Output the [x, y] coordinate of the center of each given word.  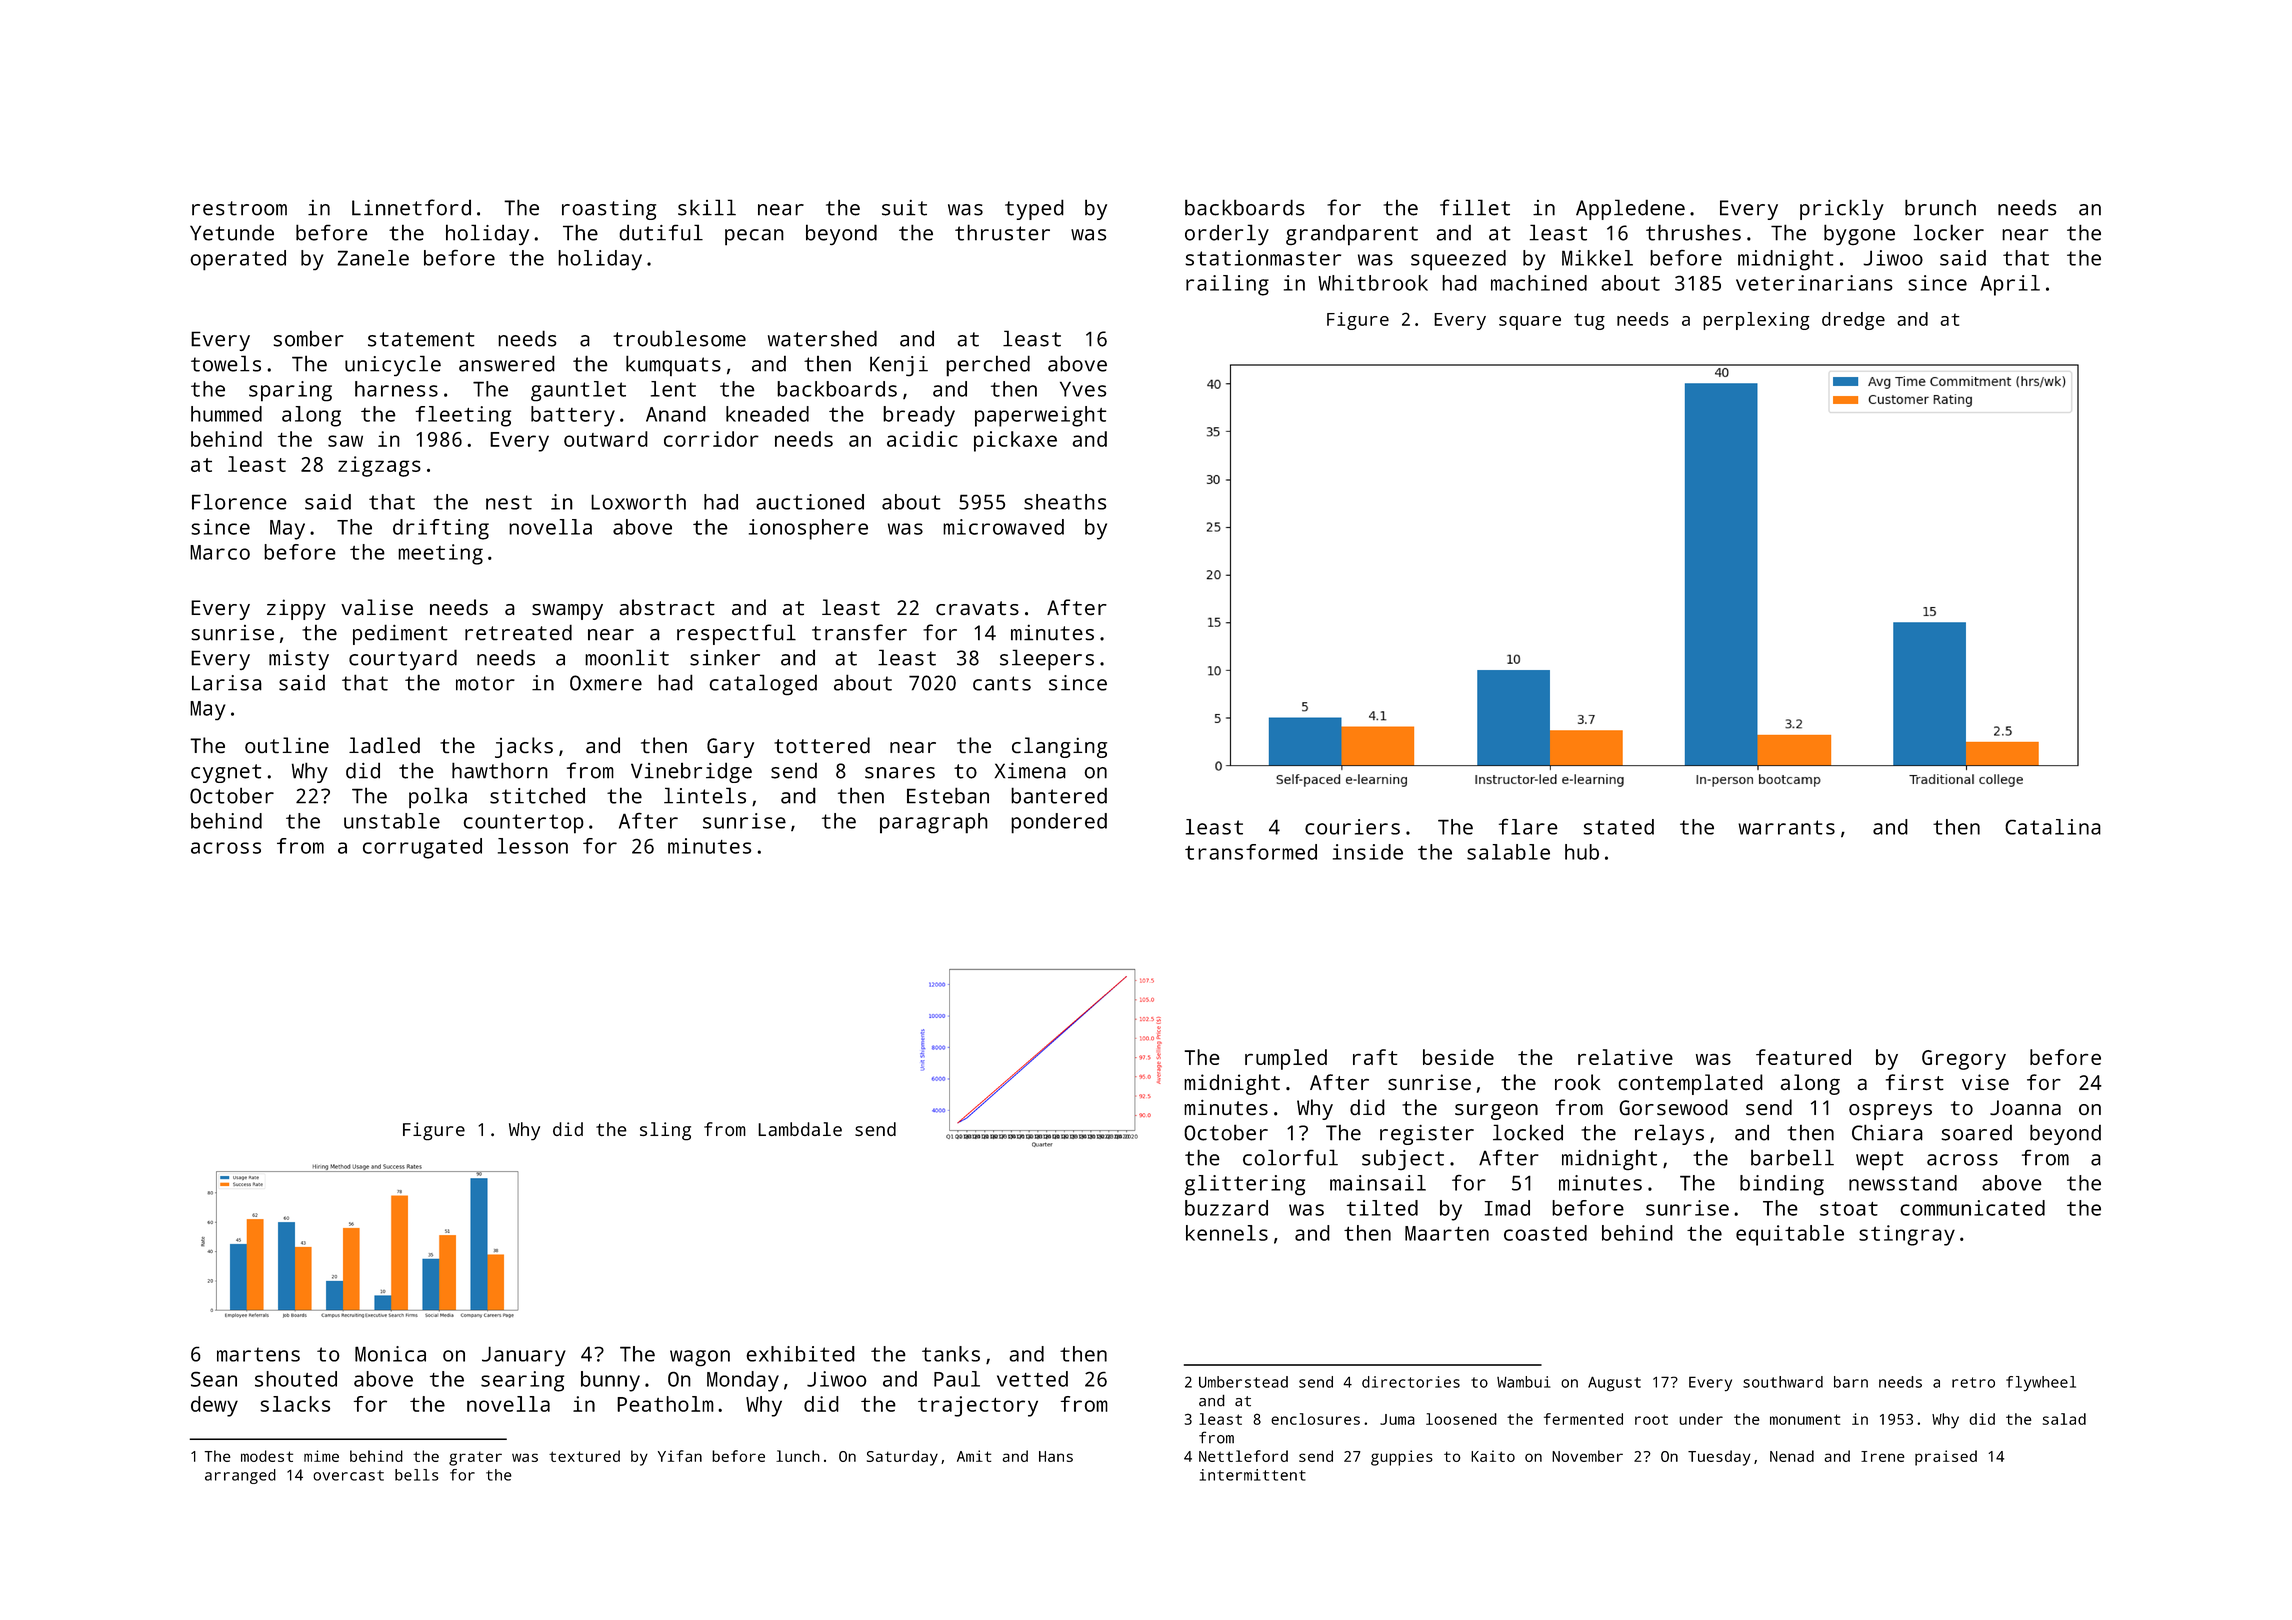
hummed [226, 414]
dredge [1853, 321]
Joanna [2025, 1107]
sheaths [1065, 502]
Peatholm [665, 1404]
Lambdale [800, 1129]
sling [665, 1131]
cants [1002, 683]
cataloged [763, 685]
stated [1618, 827]
